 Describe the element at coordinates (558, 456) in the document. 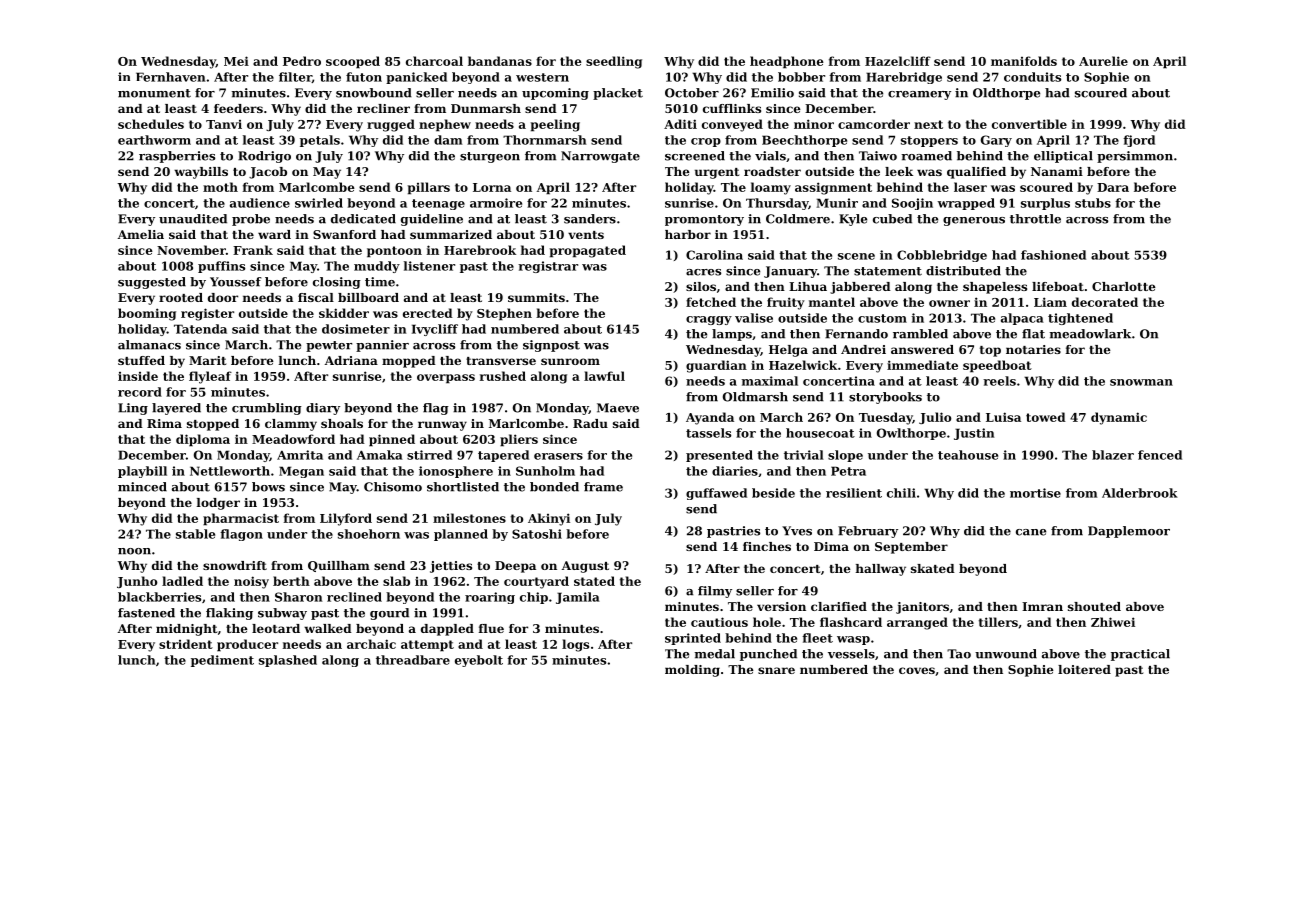

I see `erasers` at that location.
